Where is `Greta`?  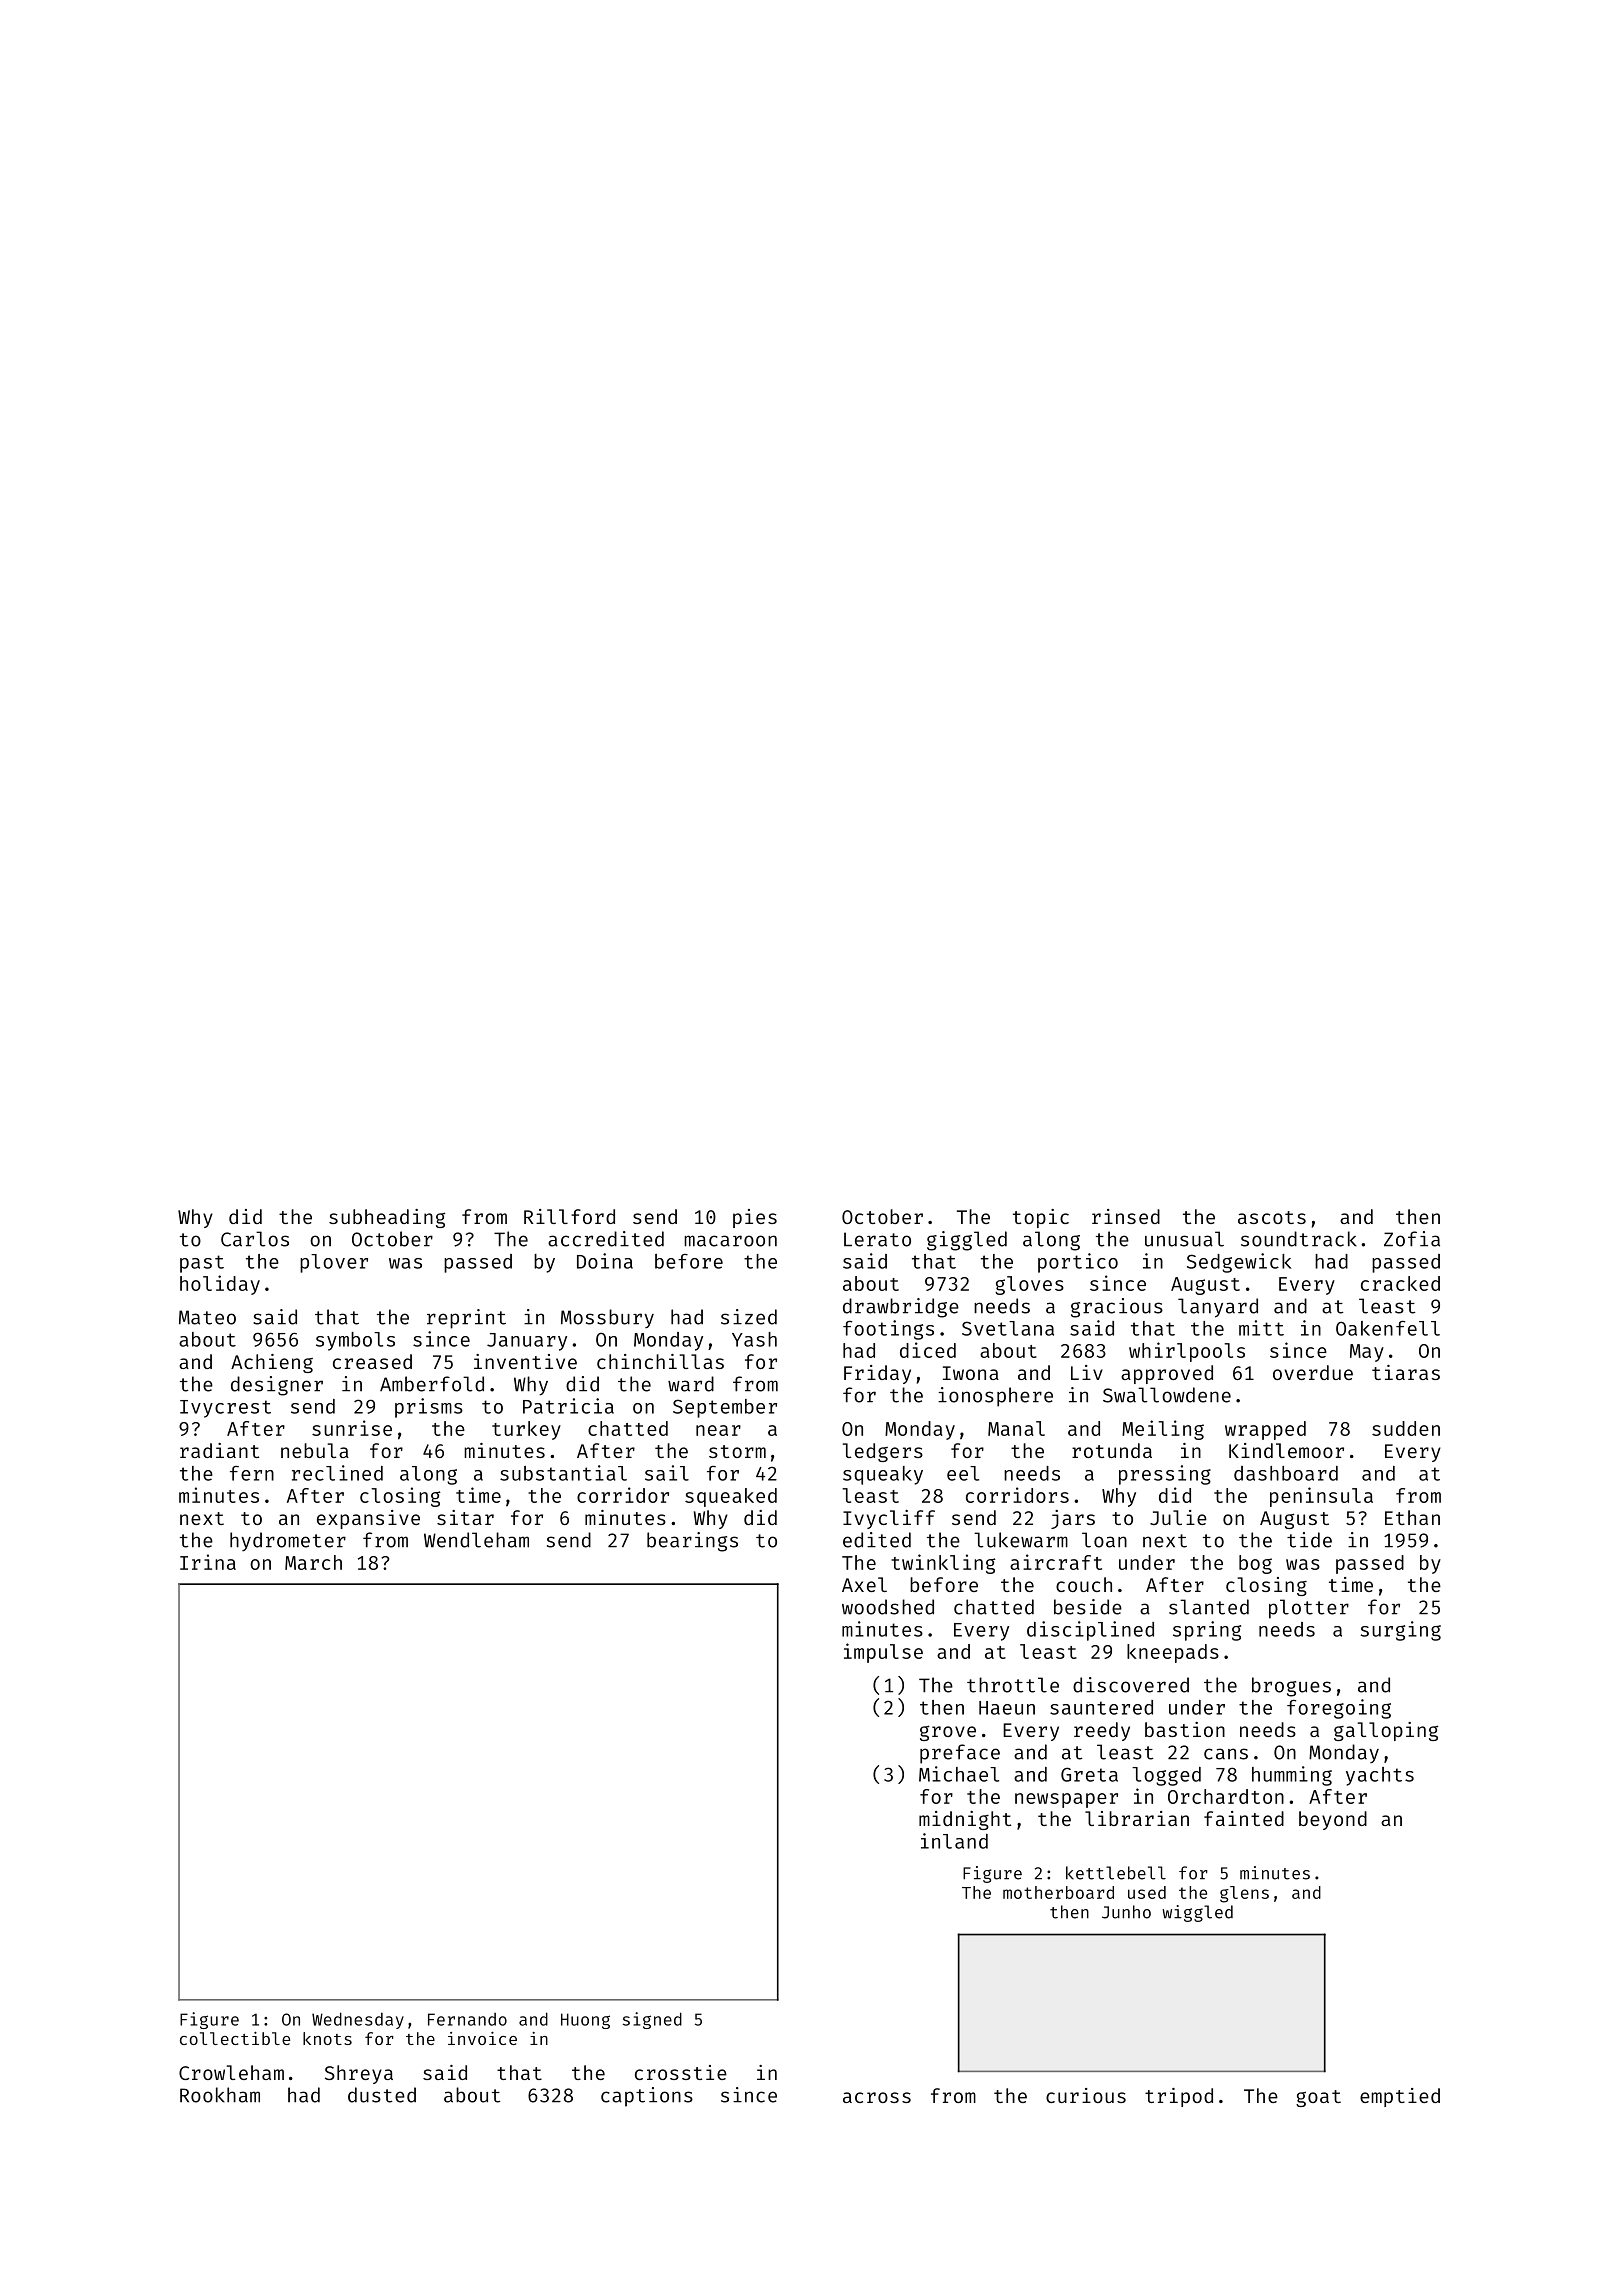
Greta is located at coordinates (1089, 1774).
